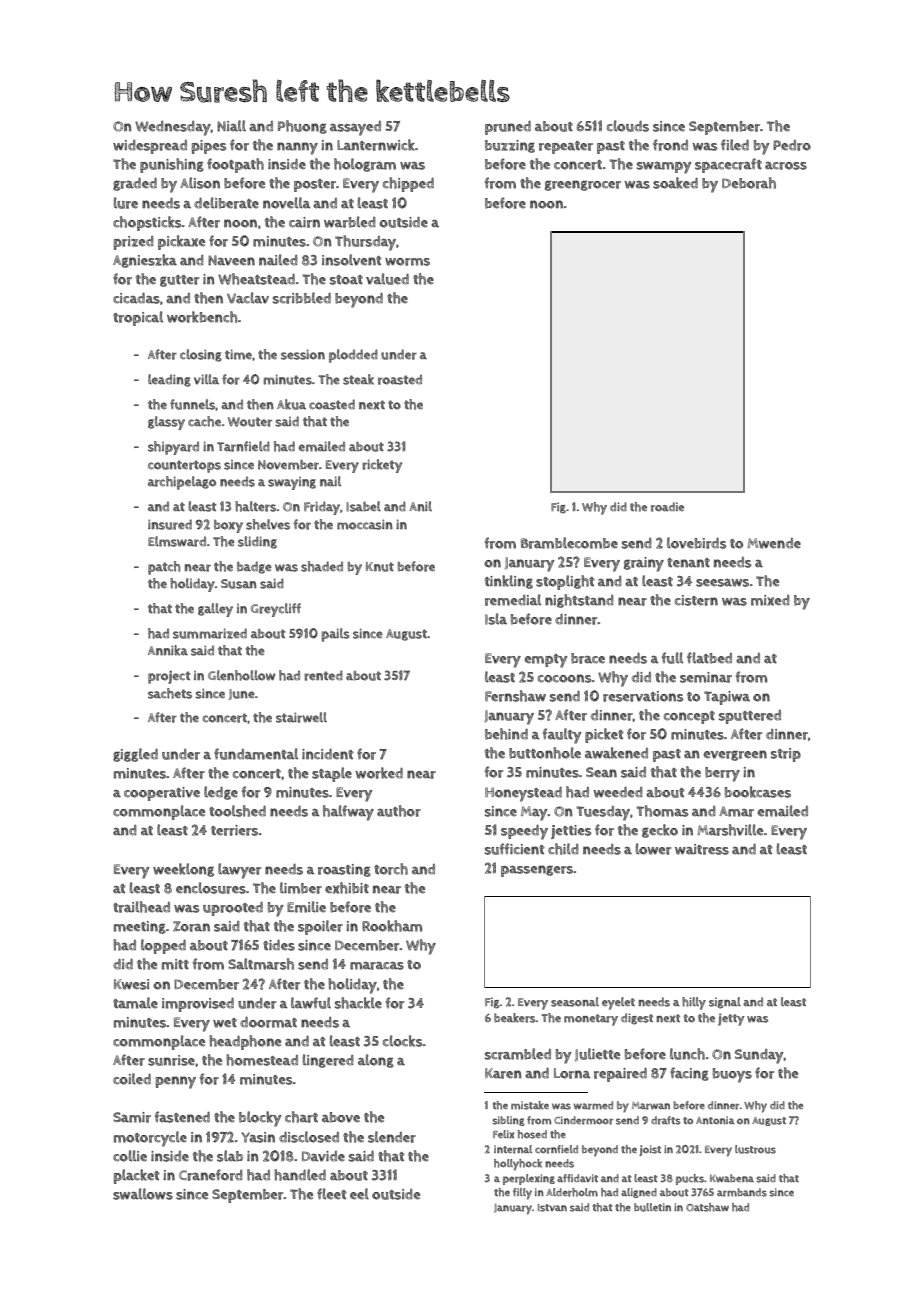  I want to click on soaked, so click(675, 183).
